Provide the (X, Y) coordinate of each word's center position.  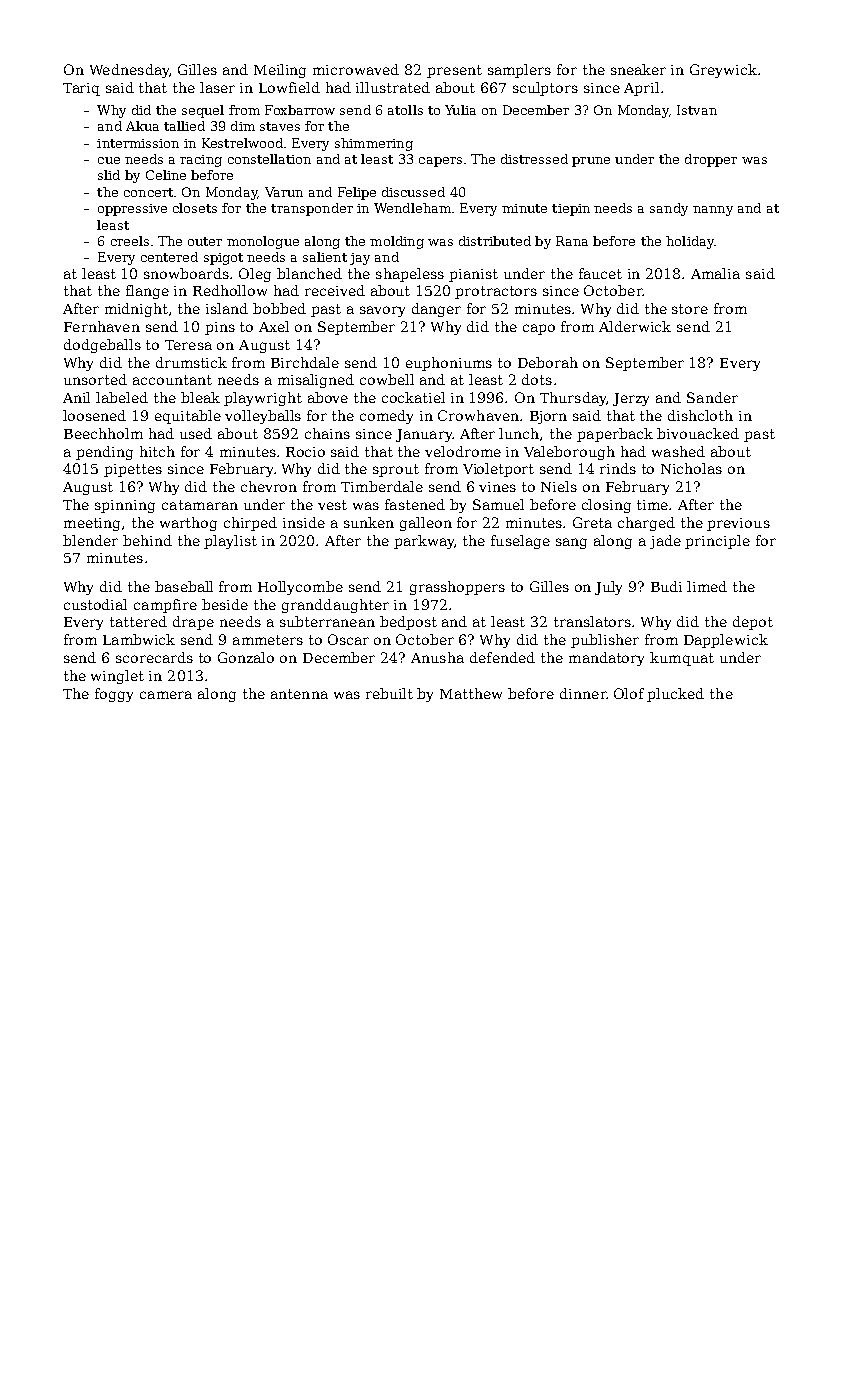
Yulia (460, 110)
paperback (615, 435)
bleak (200, 397)
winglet (117, 677)
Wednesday (129, 71)
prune (591, 162)
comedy (386, 417)
